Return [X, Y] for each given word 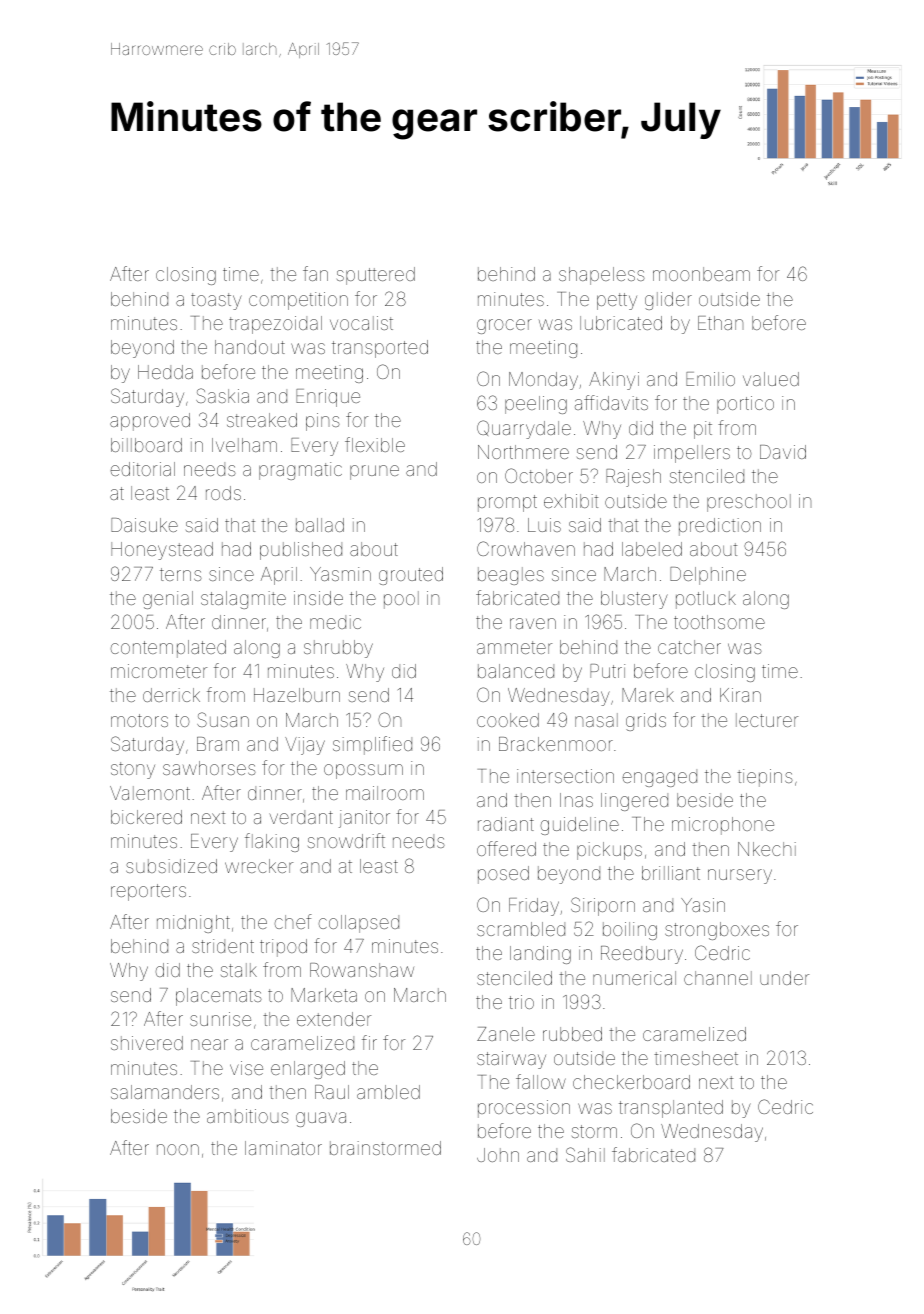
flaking [272, 842]
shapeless [602, 276]
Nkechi [767, 849]
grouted [411, 576]
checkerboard [631, 1082]
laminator [283, 1148]
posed [503, 875]
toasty [216, 301]
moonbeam [701, 274]
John [498, 1155]
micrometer [159, 671]
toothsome [719, 622]
